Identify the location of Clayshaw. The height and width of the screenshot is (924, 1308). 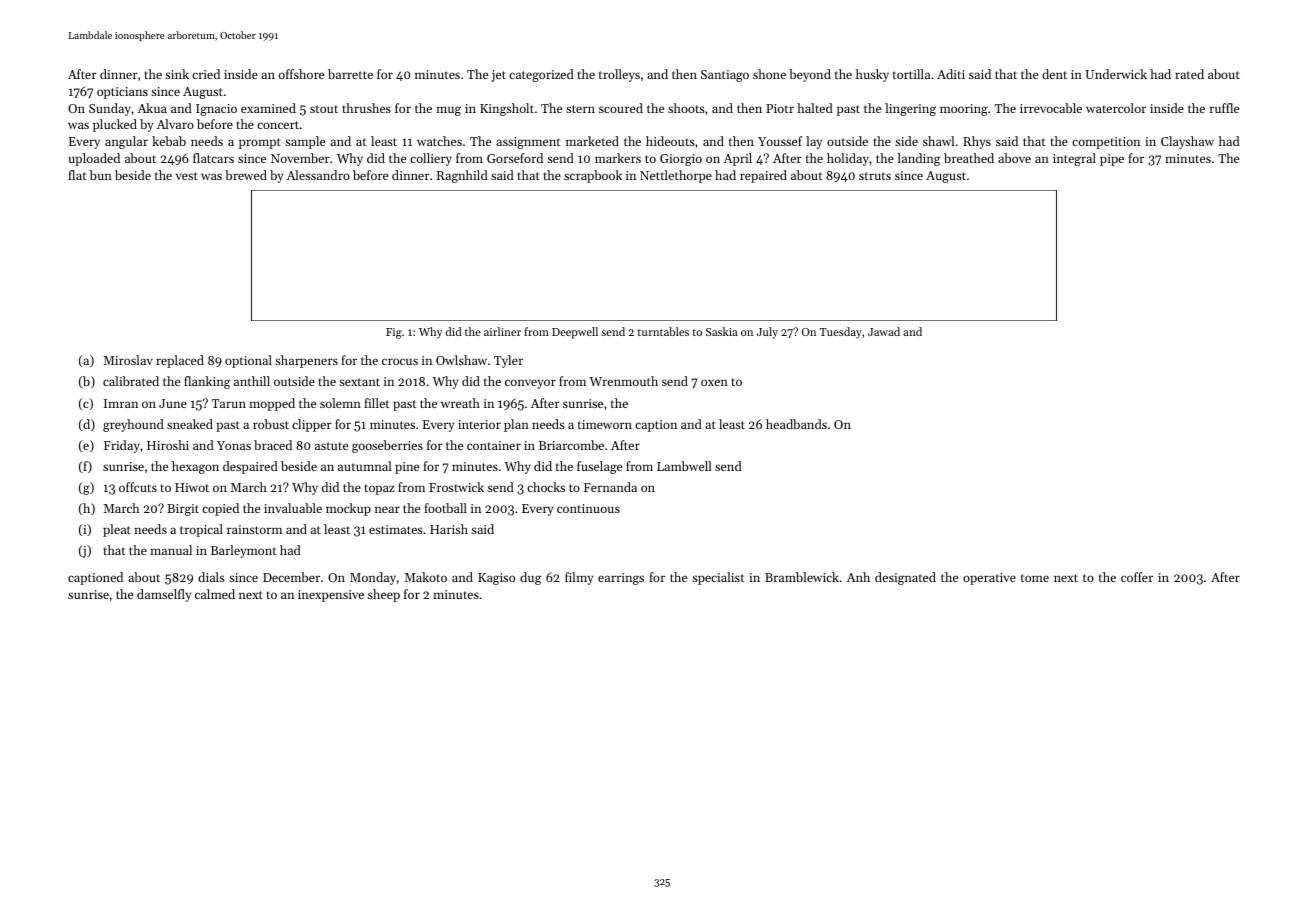
(1187, 142).
